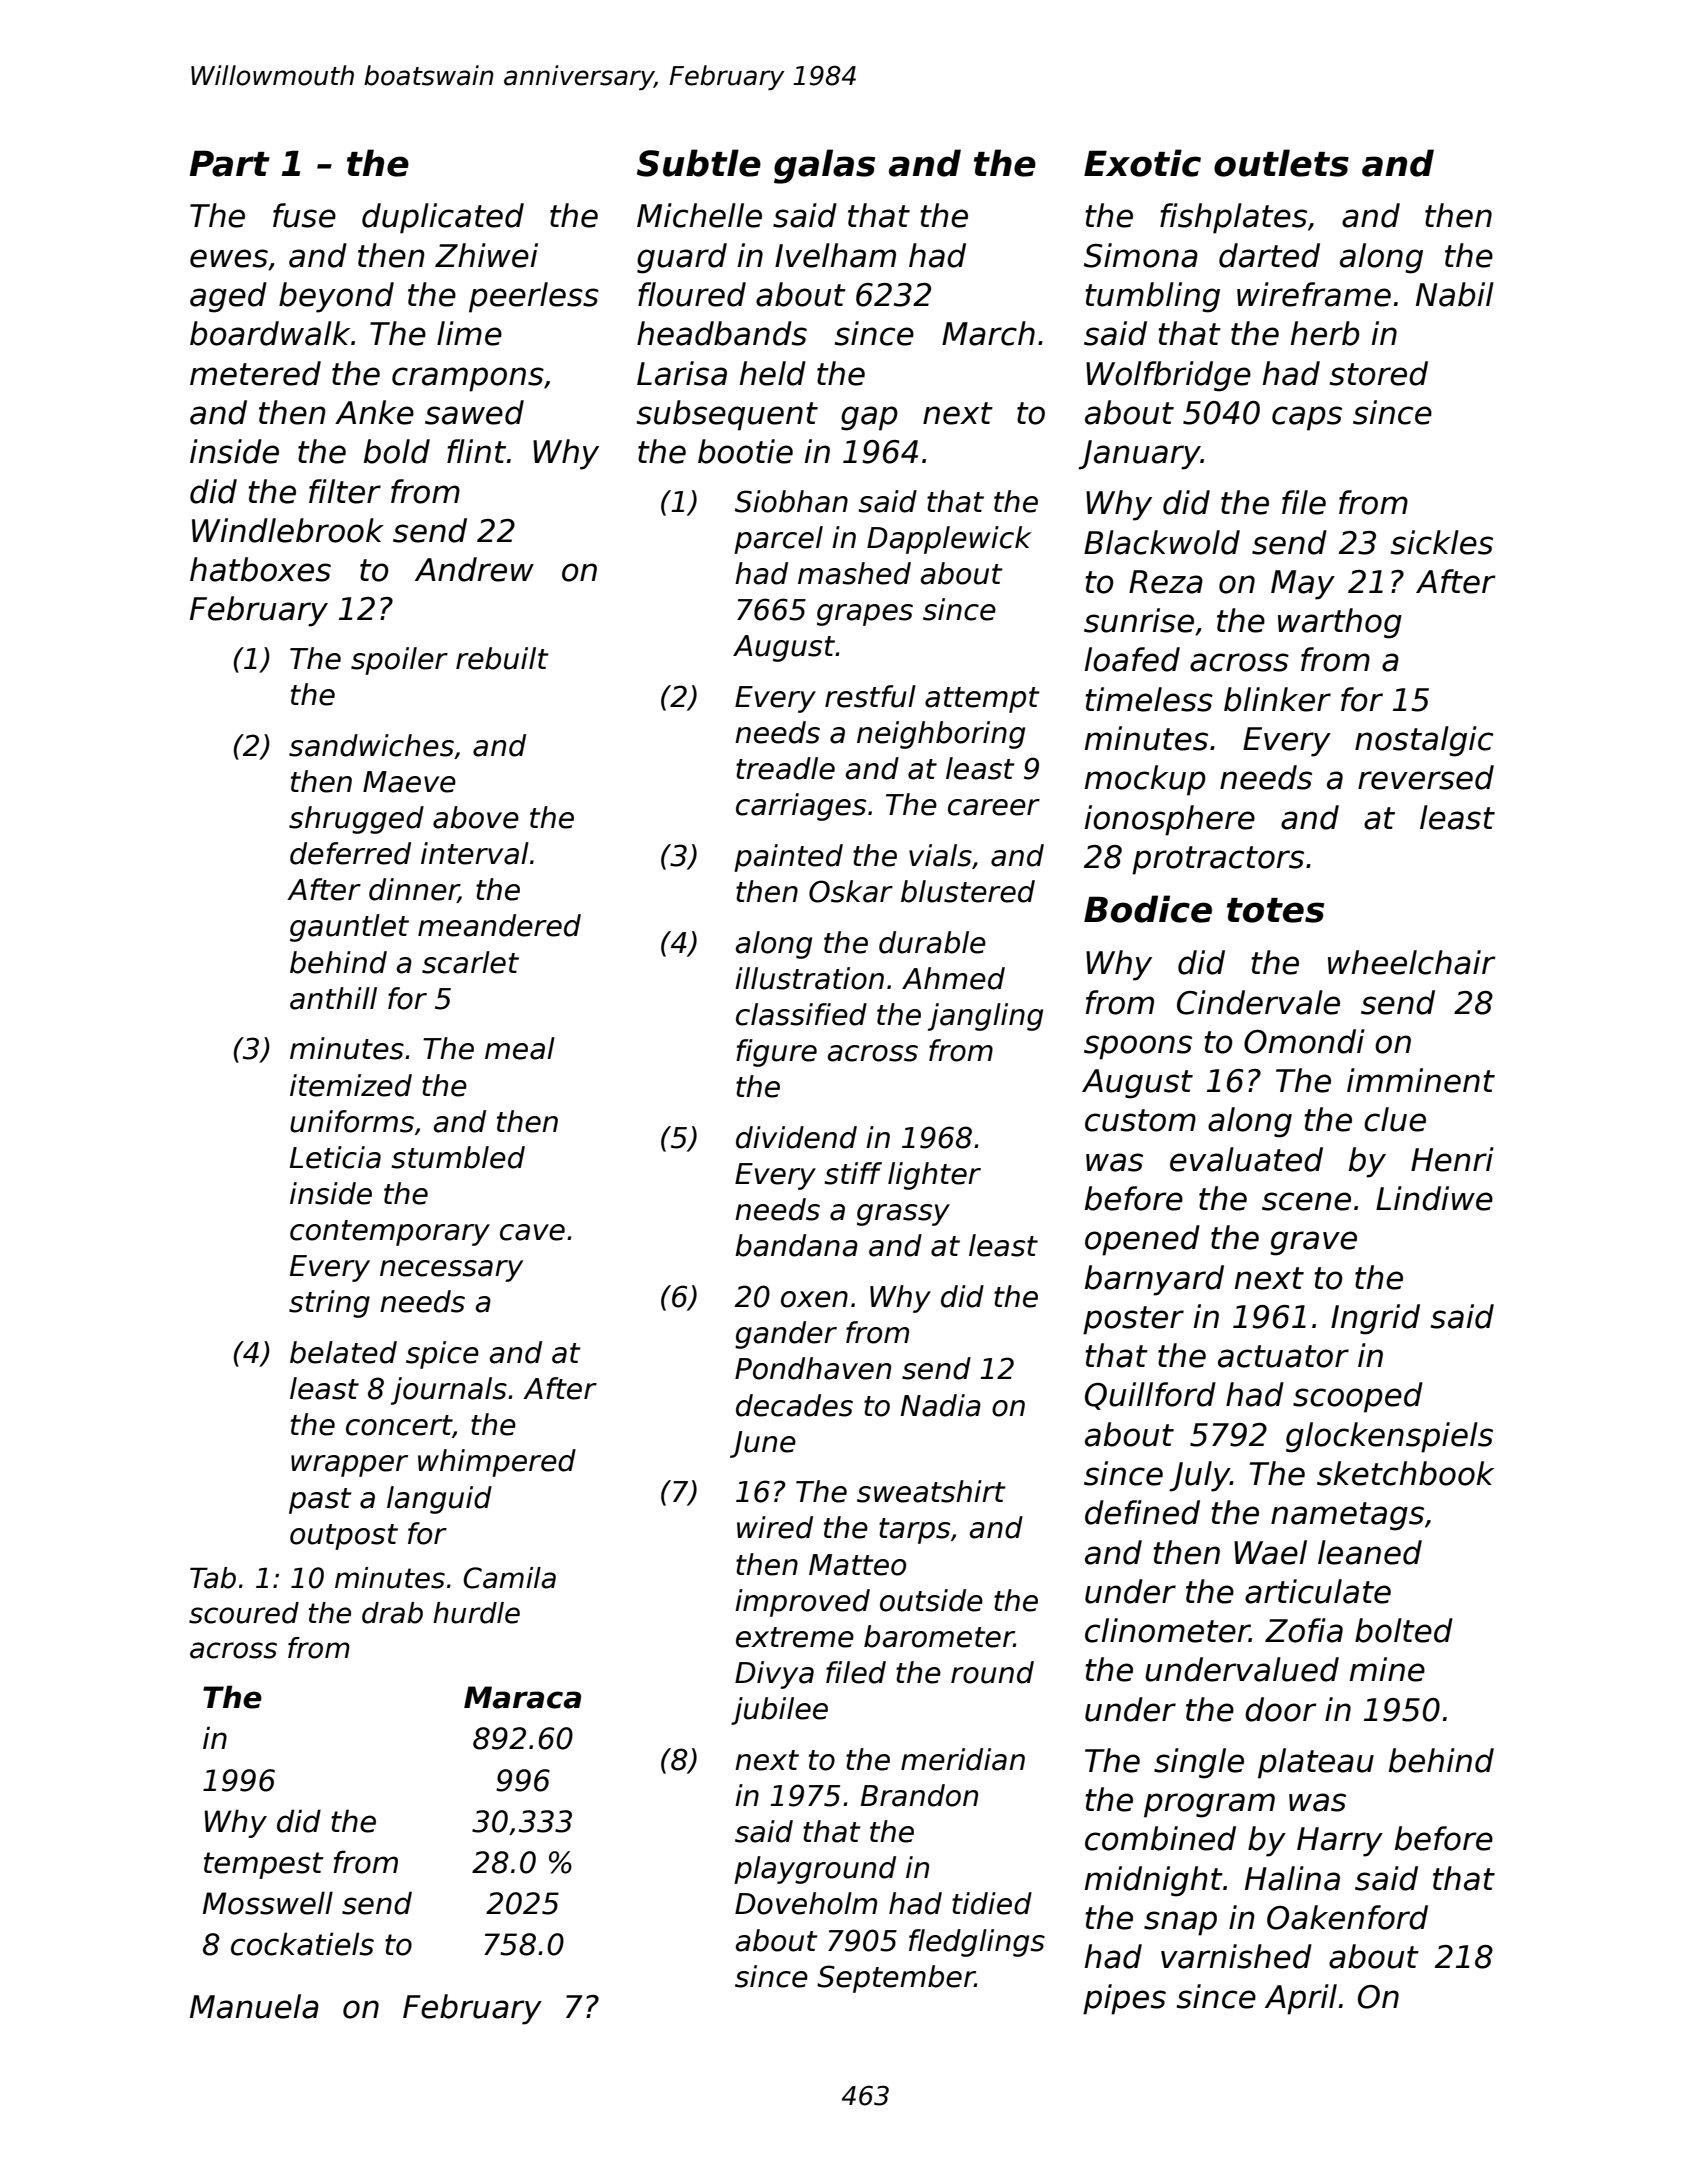 This image has width=1683, height=2178. What do you see at coordinates (228, 297) in the image?
I see `aged` at bounding box center [228, 297].
